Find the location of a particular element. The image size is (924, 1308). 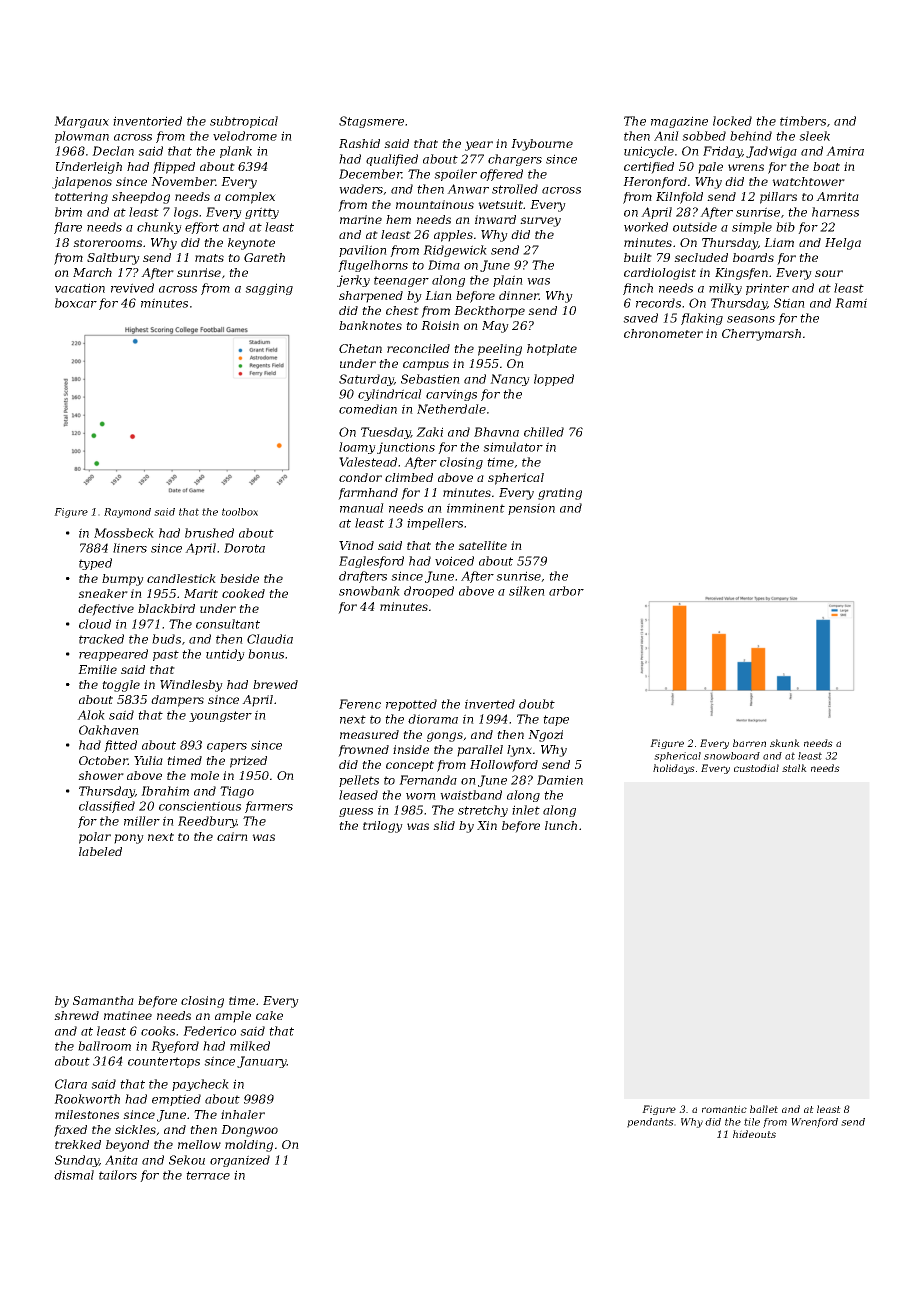

Kingsfen is located at coordinates (741, 274).
